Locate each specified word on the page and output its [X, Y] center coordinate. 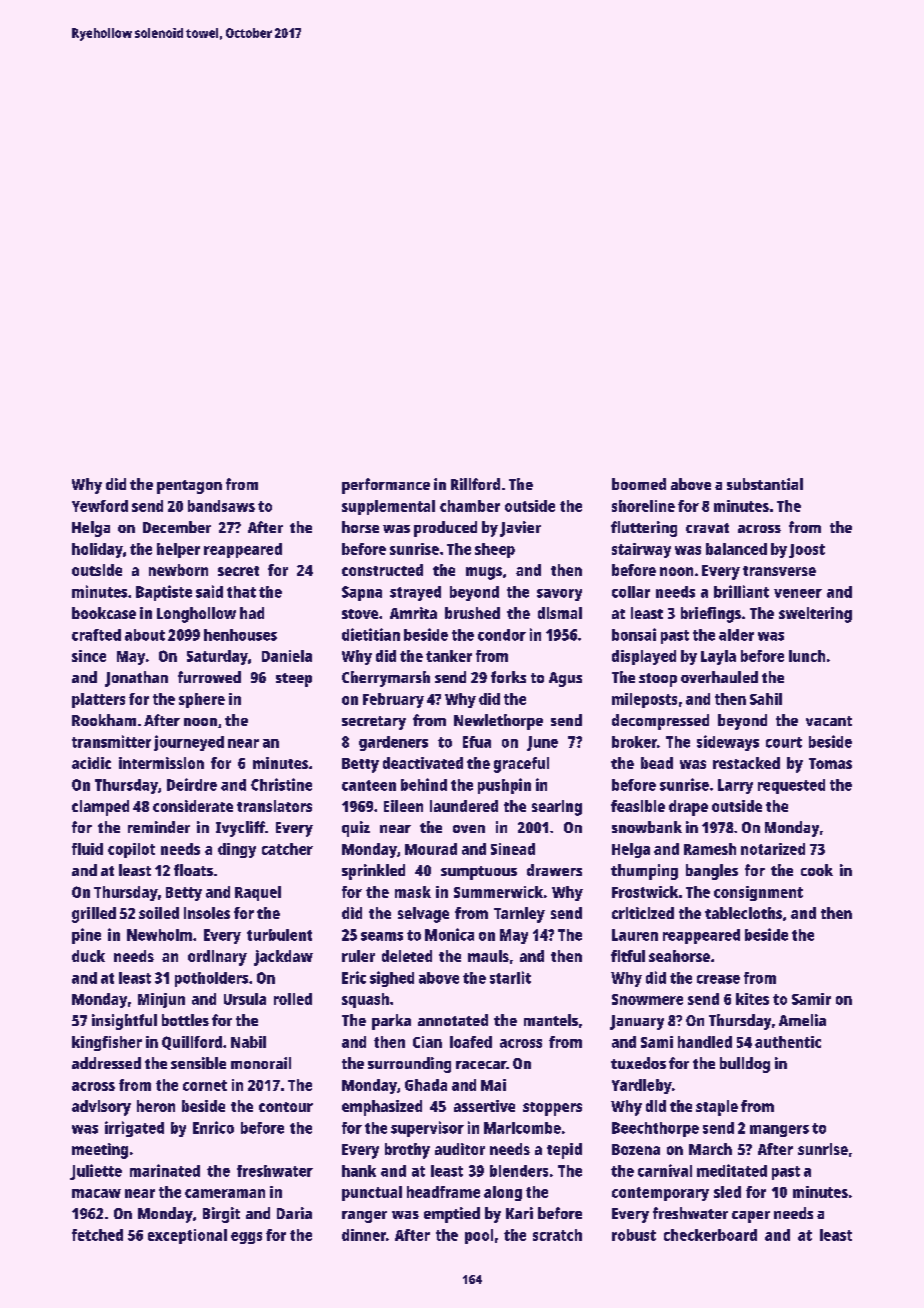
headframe [443, 1192]
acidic [91, 763]
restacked [746, 763]
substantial [765, 484]
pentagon [189, 487]
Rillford [475, 484]
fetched [97, 1235]
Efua [477, 742]
